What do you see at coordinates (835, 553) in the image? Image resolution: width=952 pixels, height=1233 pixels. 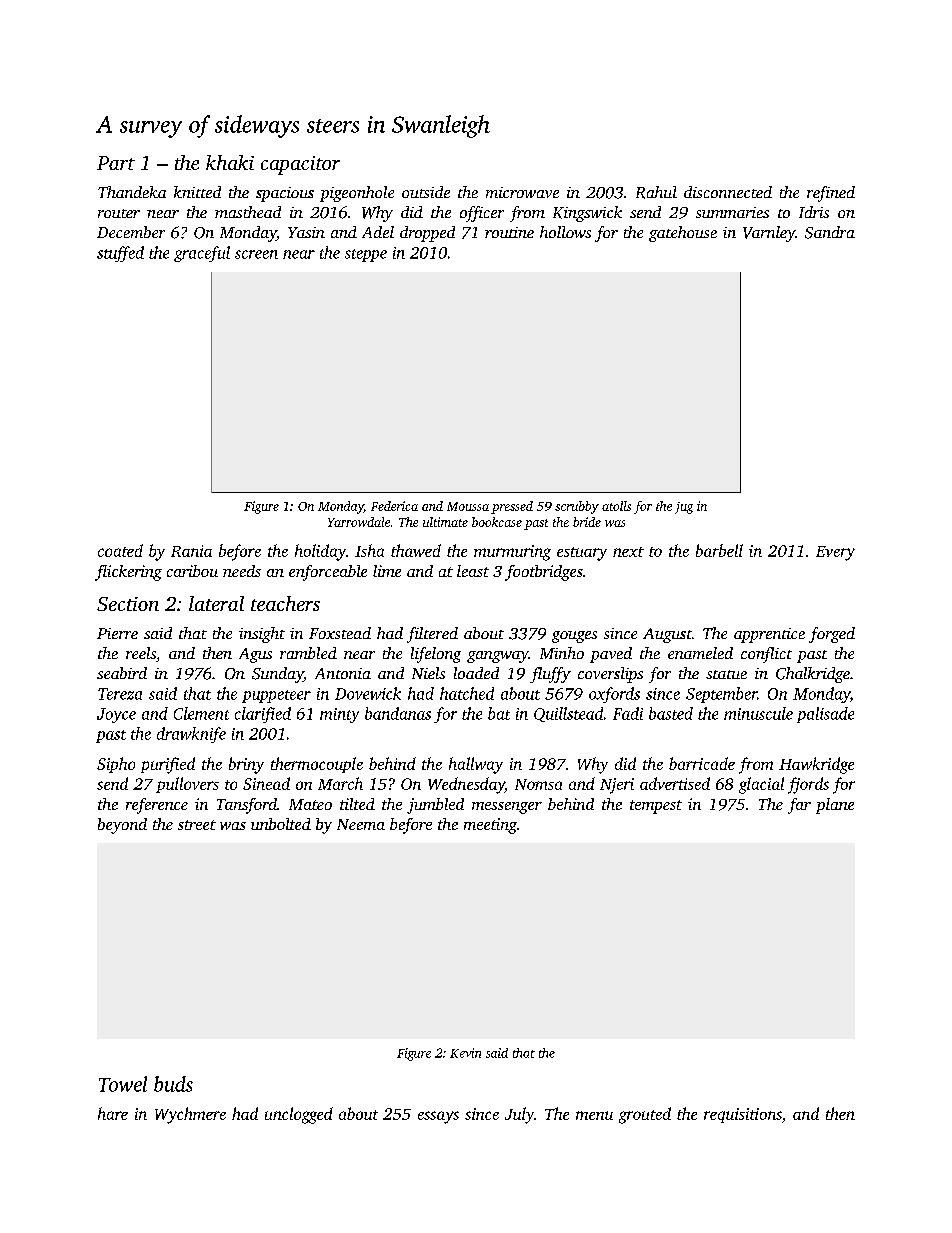 I see `Every` at bounding box center [835, 553].
